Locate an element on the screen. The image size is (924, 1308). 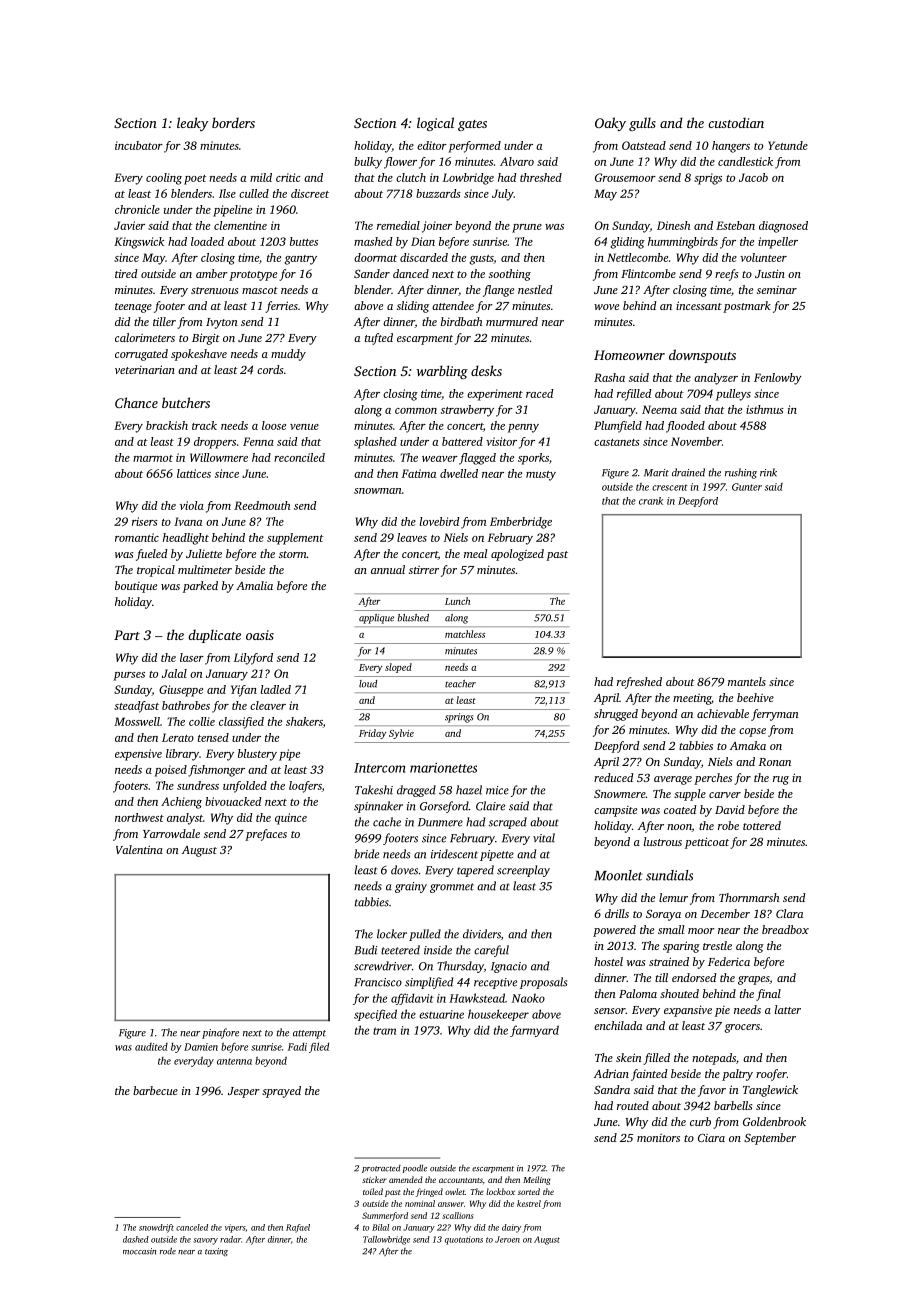
leaky is located at coordinates (192, 124).
